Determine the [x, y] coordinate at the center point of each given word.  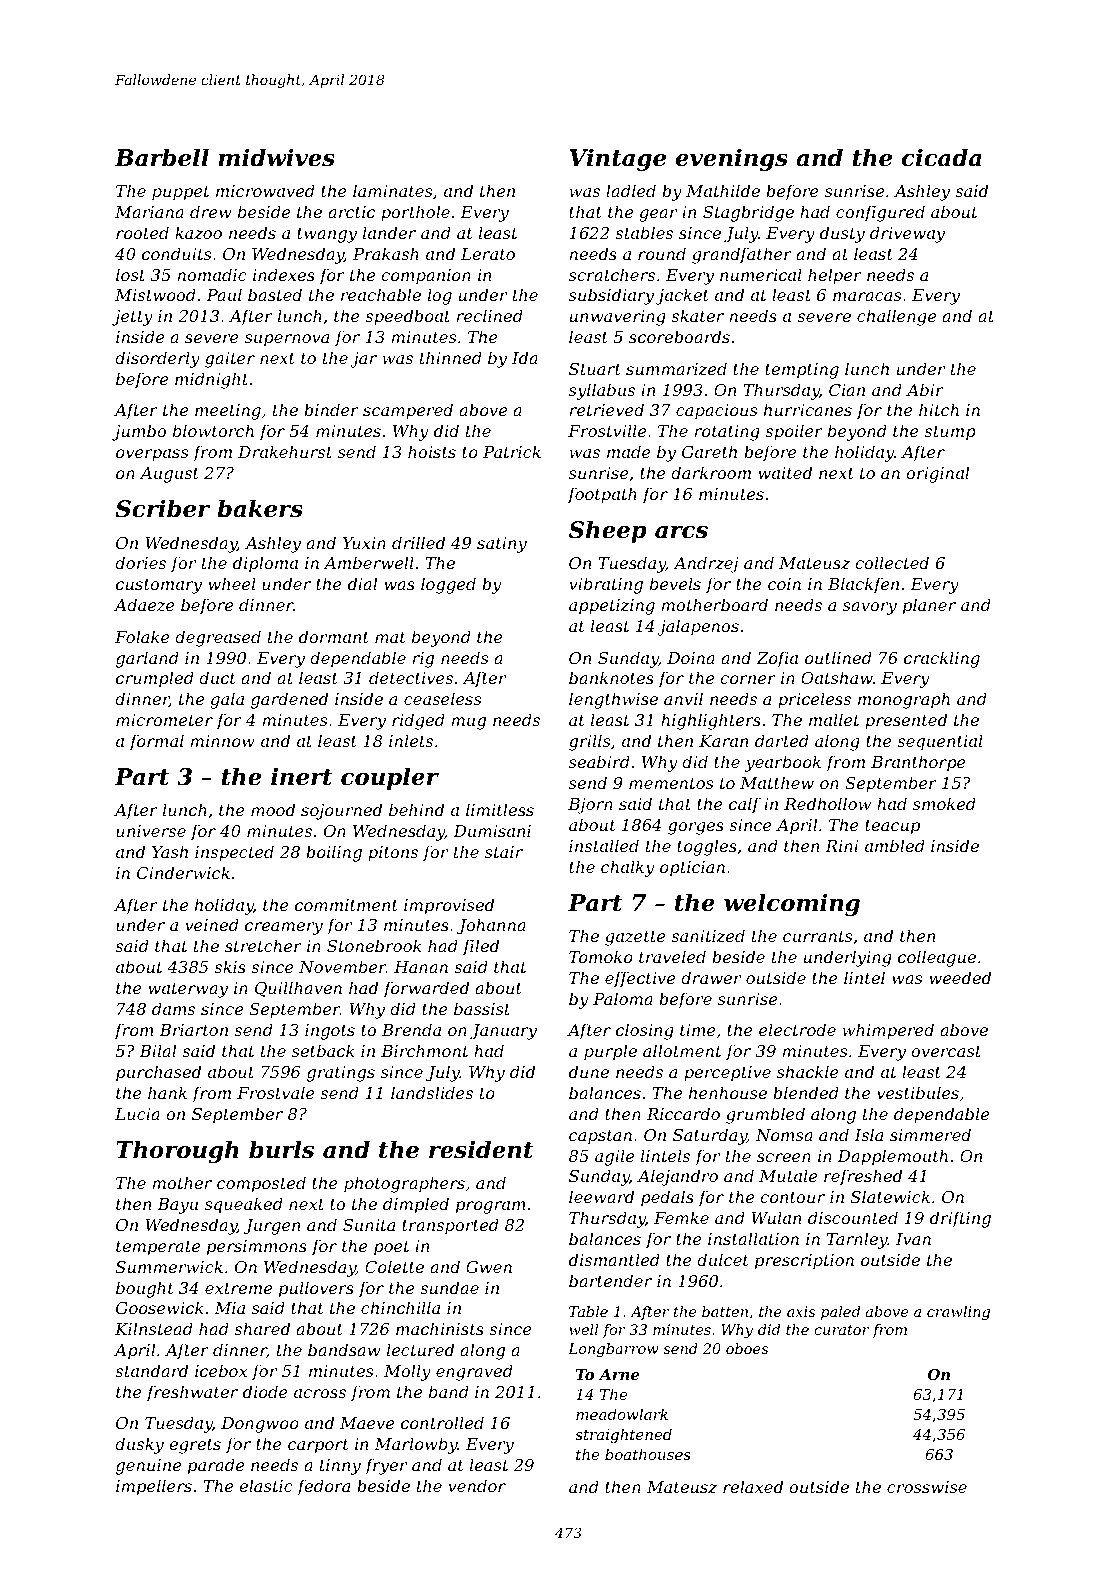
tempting [802, 371]
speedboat [407, 317]
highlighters [711, 721]
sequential [940, 742]
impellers [154, 1487]
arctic [351, 212]
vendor [477, 1485]
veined [212, 924]
